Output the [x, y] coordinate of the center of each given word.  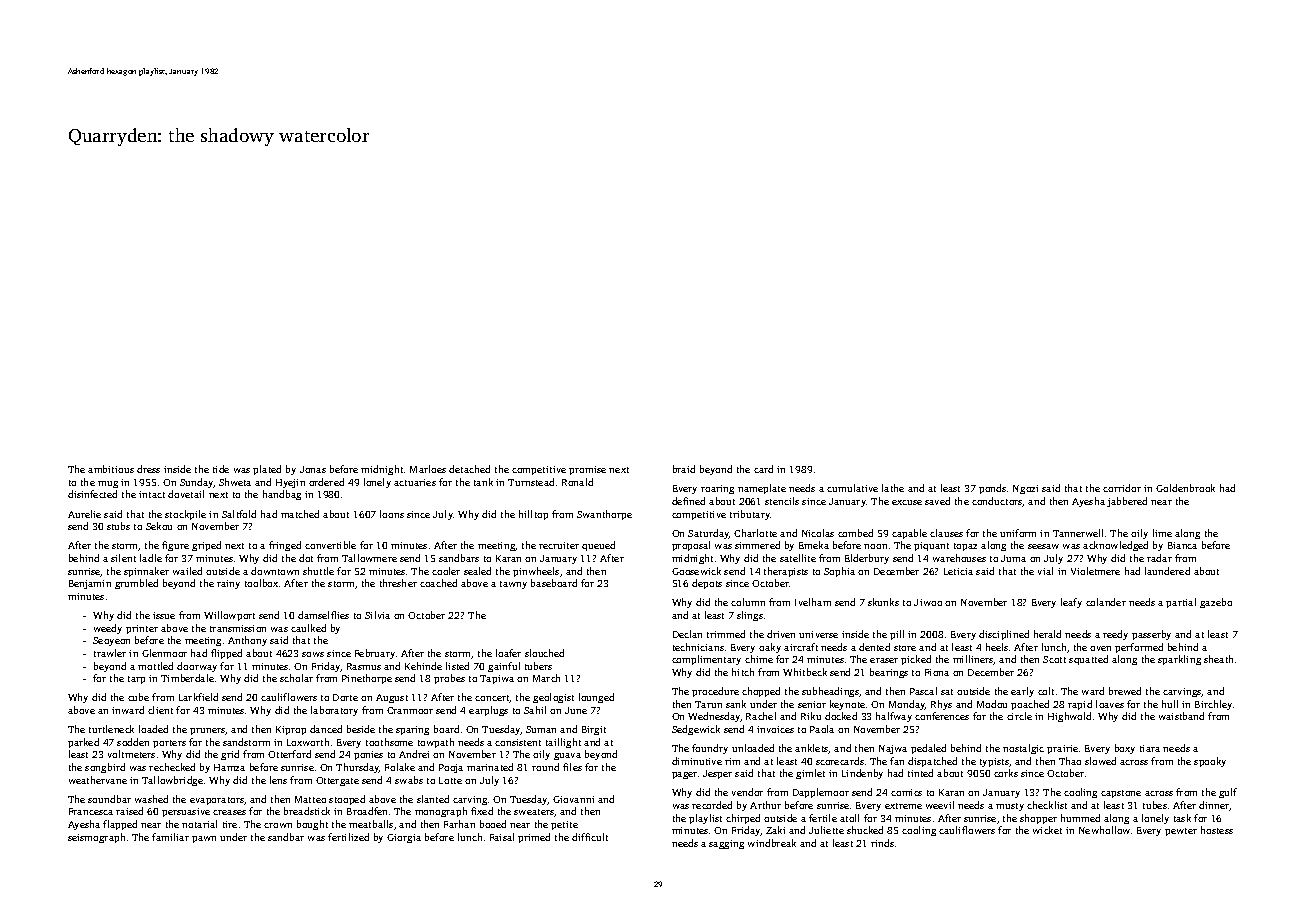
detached [469, 469]
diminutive [697, 761]
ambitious [111, 469]
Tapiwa [497, 679]
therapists [786, 572]
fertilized [348, 837]
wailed [187, 571]
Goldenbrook [1185, 488]
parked [83, 743]
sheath [1218, 659]
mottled [155, 666]
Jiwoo [928, 602]
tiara [1150, 748]
